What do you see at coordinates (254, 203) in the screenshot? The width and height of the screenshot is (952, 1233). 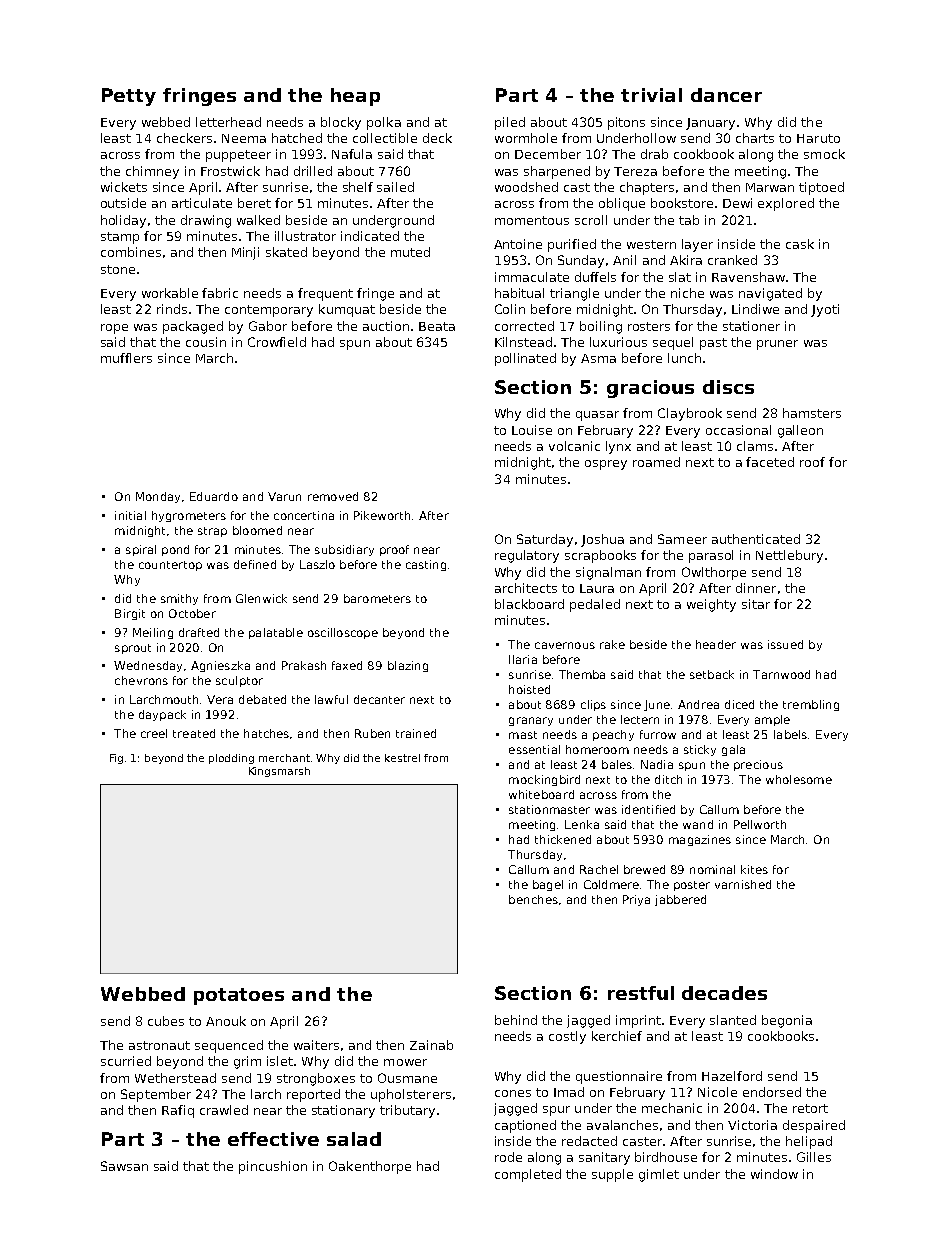 I see `beret` at bounding box center [254, 203].
